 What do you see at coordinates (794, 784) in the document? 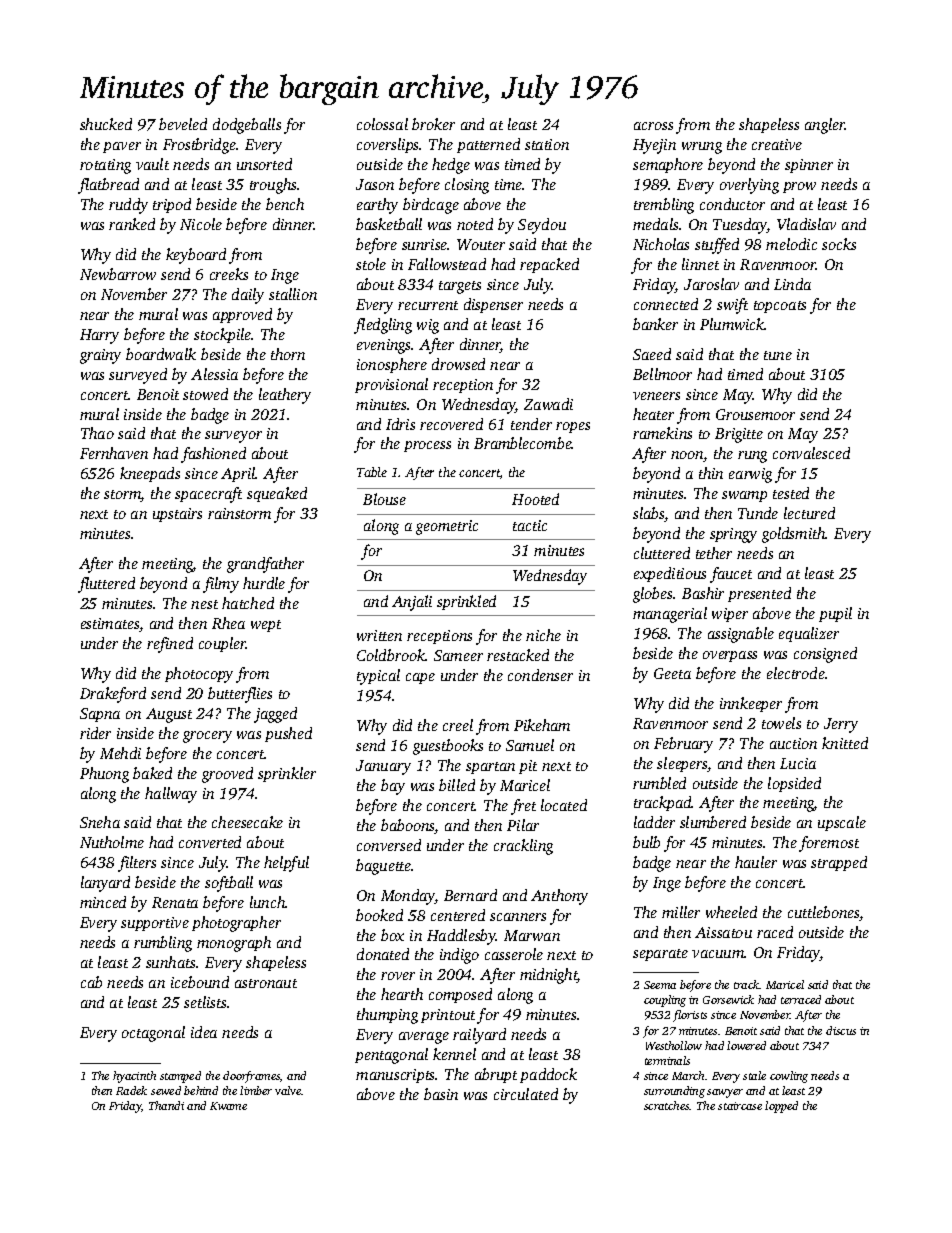
I see `lopsided` at bounding box center [794, 784].
